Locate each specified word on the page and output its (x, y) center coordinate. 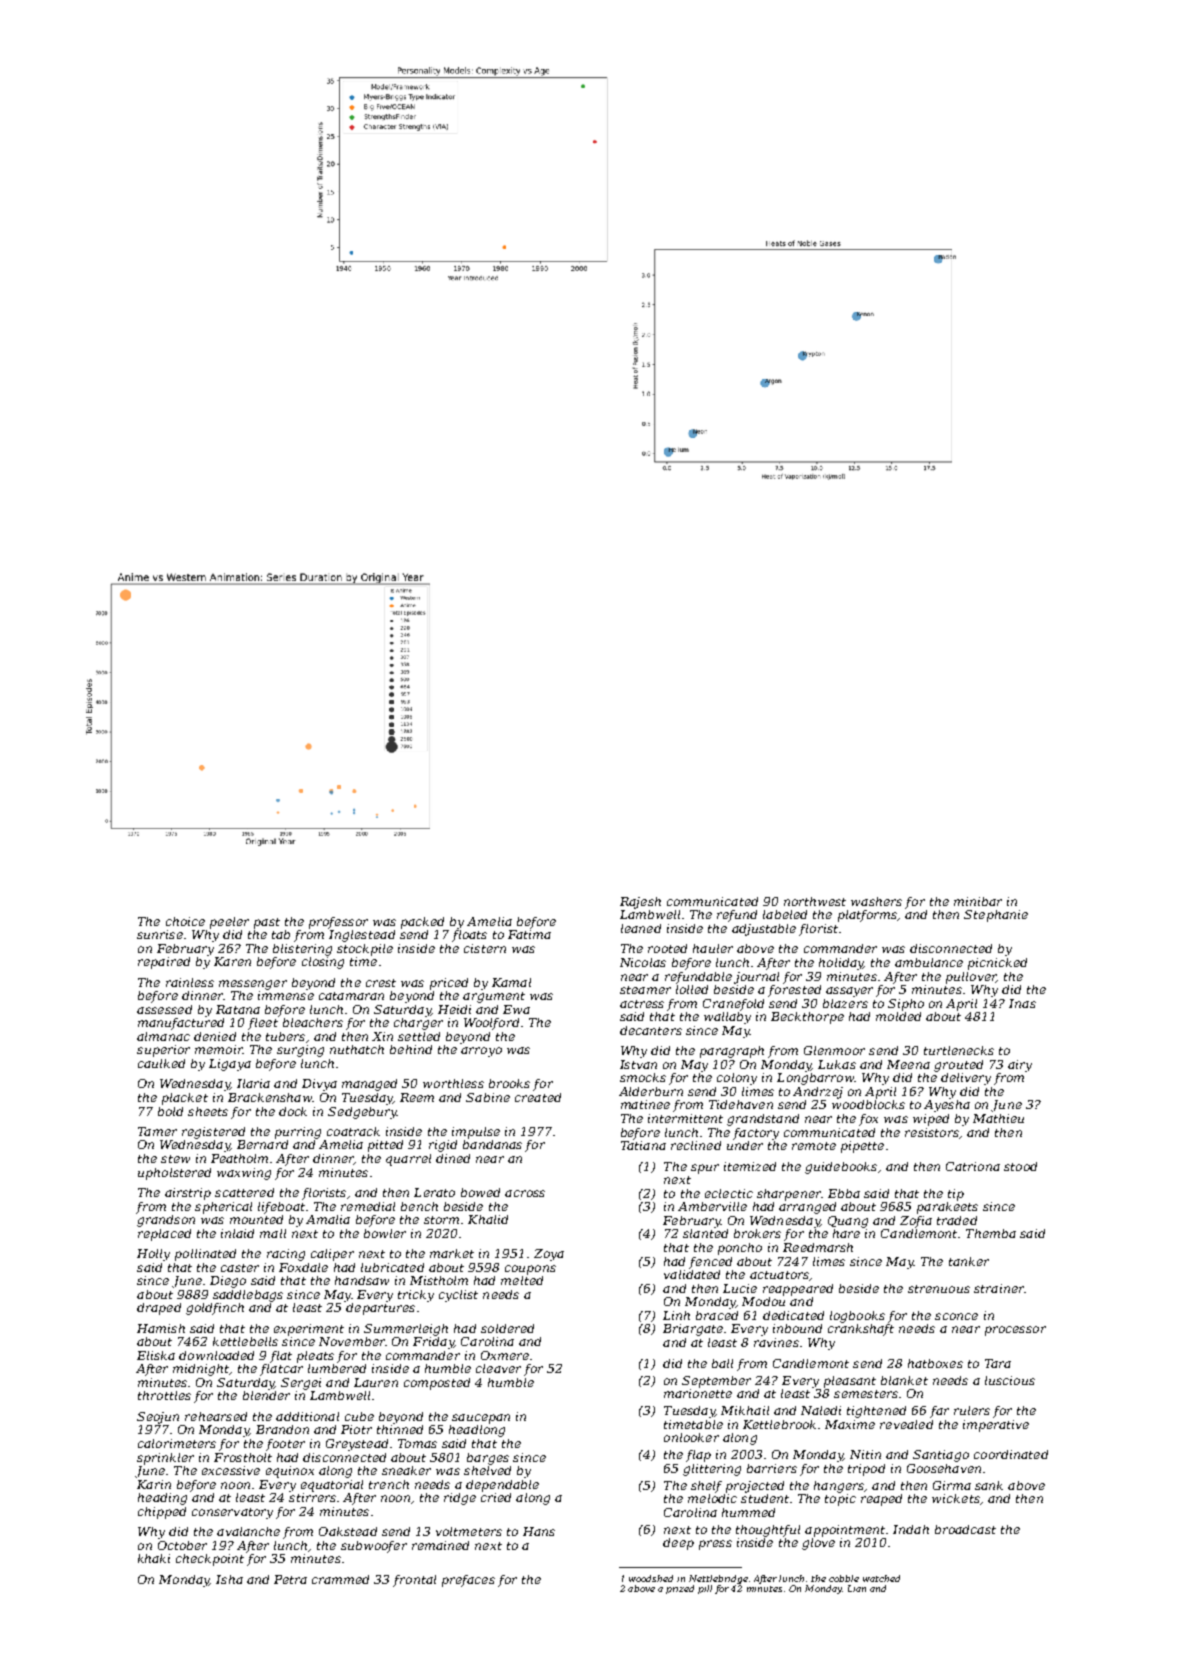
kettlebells (245, 1341)
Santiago (941, 1456)
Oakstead (348, 1531)
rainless (190, 982)
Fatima (529, 934)
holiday (841, 964)
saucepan (481, 1419)
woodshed (651, 1578)
